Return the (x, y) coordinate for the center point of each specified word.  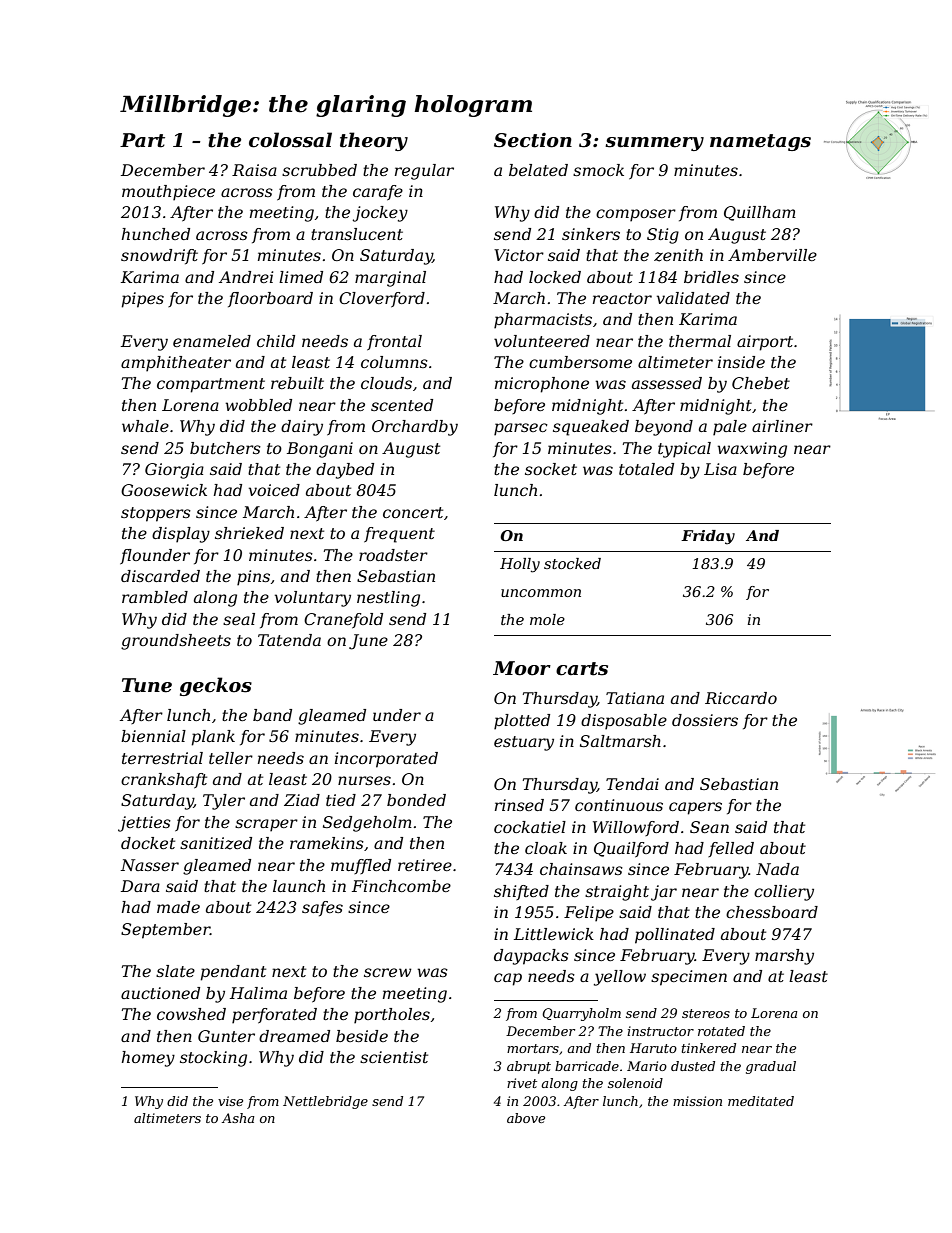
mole (547, 619)
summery (654, 144)
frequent (399, 535)
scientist (394, 1057)
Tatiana (635, 698)
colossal (290, 140)
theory (374, 141)
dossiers (705, 720)
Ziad (302, 800)
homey (148, 1059)
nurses (364, 780)
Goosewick (164, 490)
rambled (155, 597)
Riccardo (741, 698)
